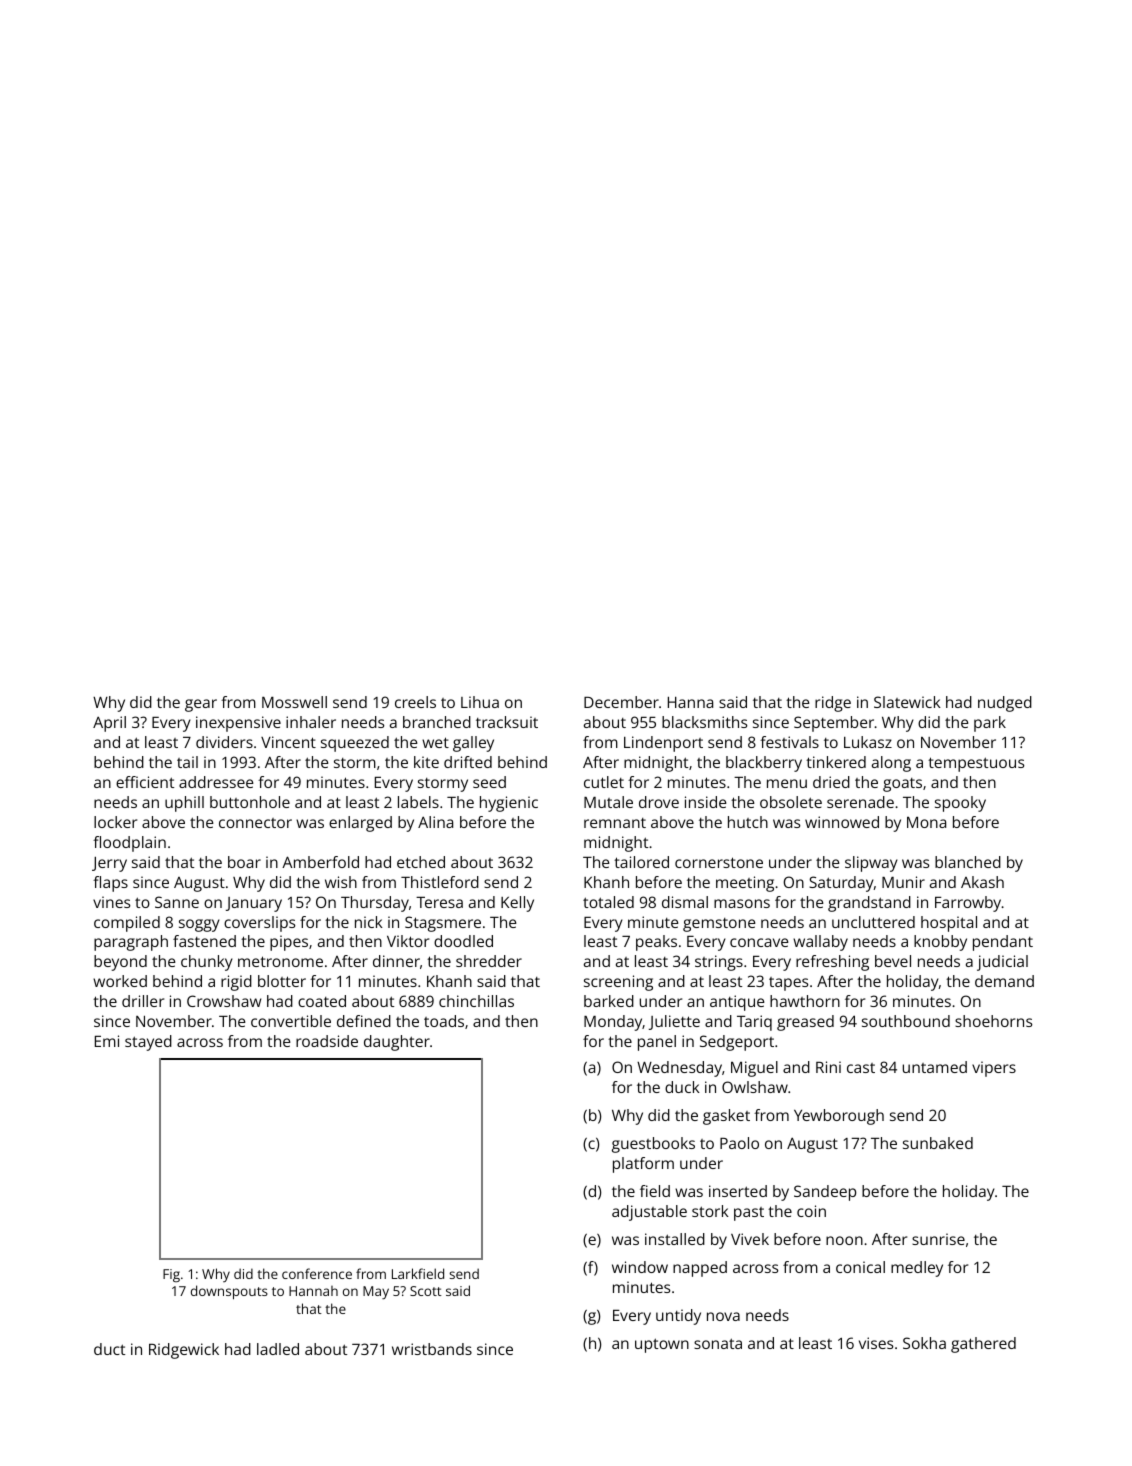 The height and width of the image is (1466, 1132). I want to click on Emi, so click(107, 1041).
